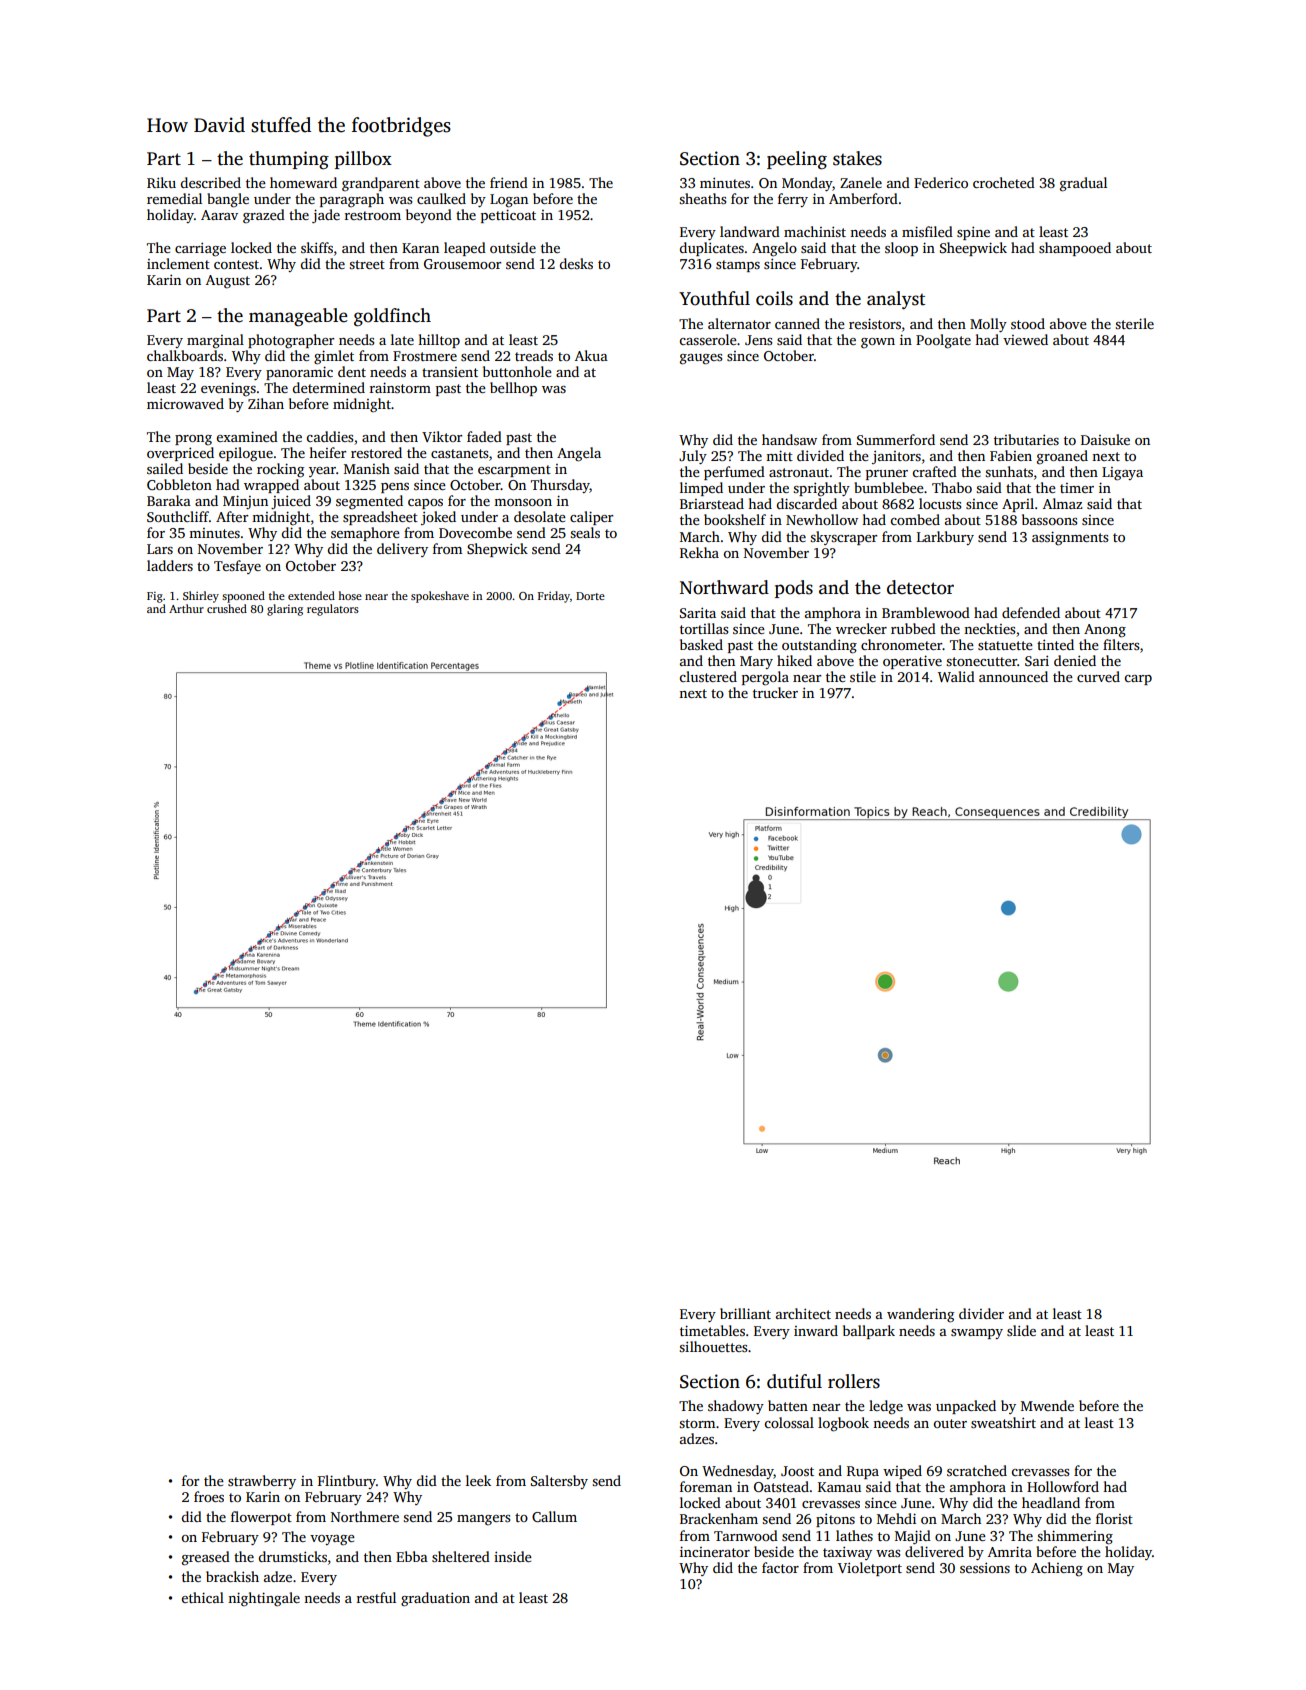 The image size is (1306, 1690). What do you see at coordinates (775, 692) in the screenshot?
I see `trucker` at bounding box center [775, 692].
